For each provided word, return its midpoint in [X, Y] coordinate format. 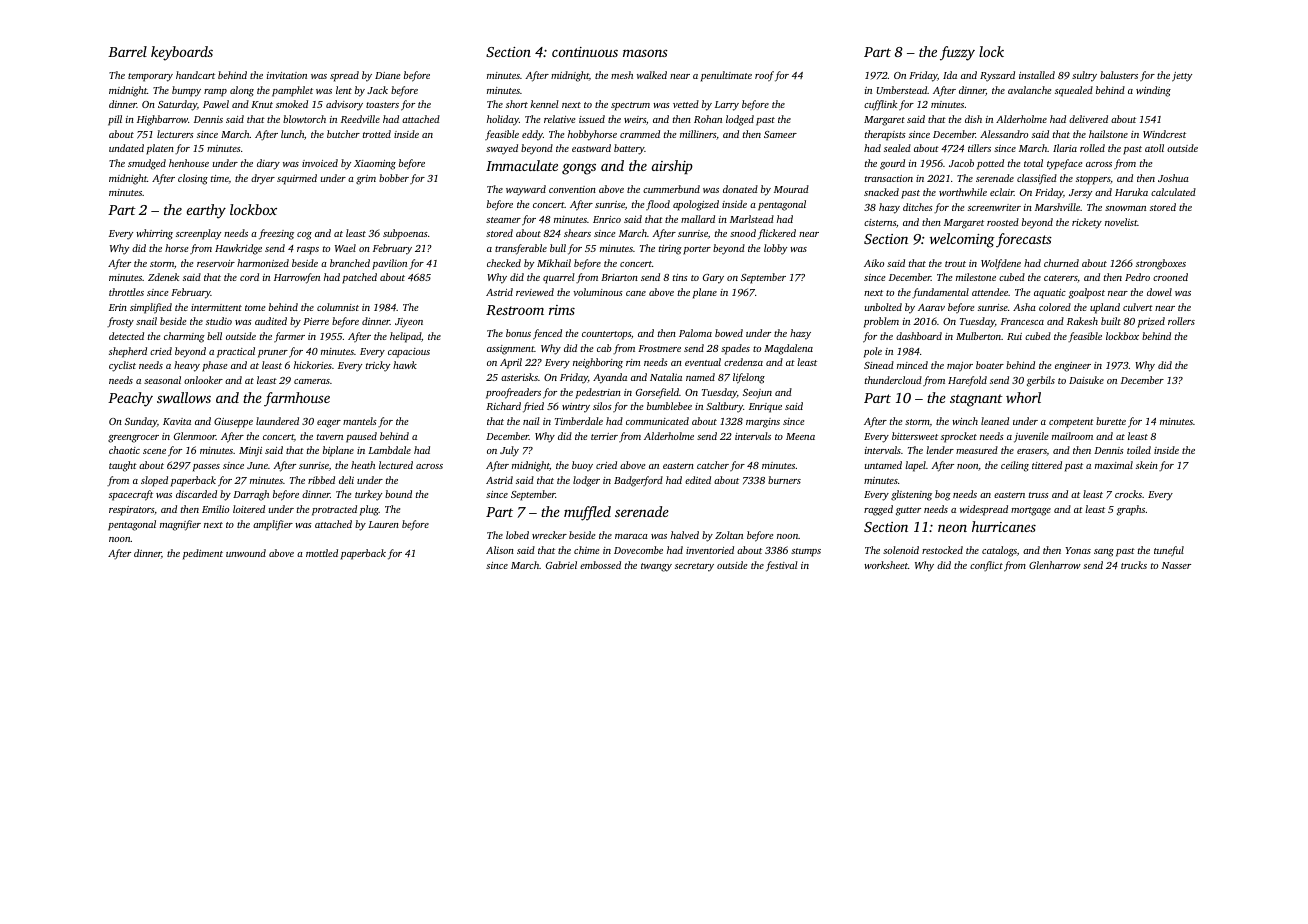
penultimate [726, 76]
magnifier [180, 525]
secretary [694, 567]
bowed [729, 333]
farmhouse [297, 399]
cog [304, 236]
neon [952, 528]
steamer [503, 220]
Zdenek [163, 277]
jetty [1182, 77]
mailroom [1072, 436]
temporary [150, 77]
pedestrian [598, 393]
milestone [976, 277]
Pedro [1137, 277]
